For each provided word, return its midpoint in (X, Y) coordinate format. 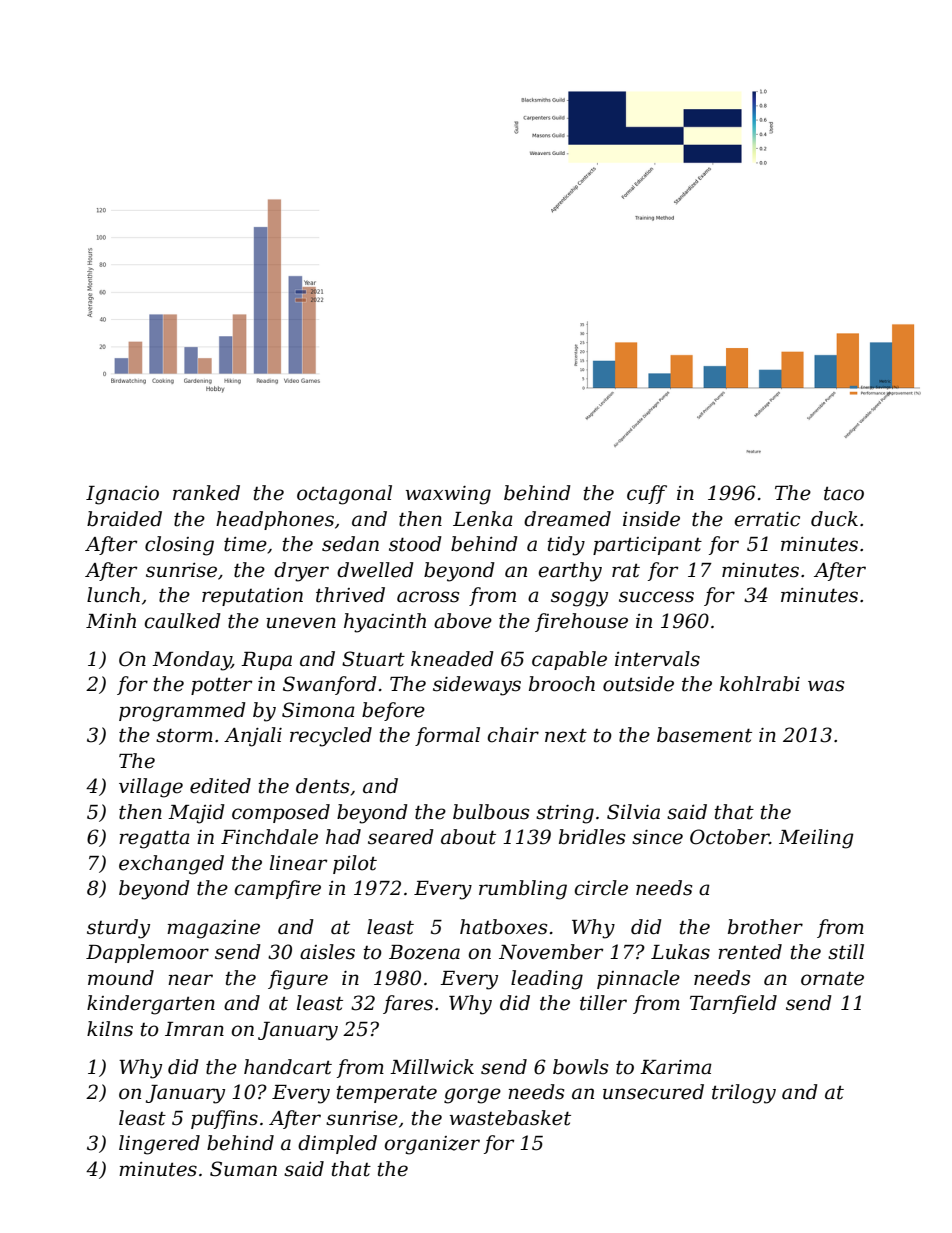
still (846, 952)
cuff (647, 494)
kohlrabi (760, 684)
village (151, 788)
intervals (657, 659)
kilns (110, 1029)
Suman (243, 1169)
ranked (206, 493)
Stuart (373, 659)
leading (547, 980)
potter (221, 686)
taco (844, 494)
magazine (213, 929)
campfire (277, 889)
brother (765, 927)
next (566, 736)
